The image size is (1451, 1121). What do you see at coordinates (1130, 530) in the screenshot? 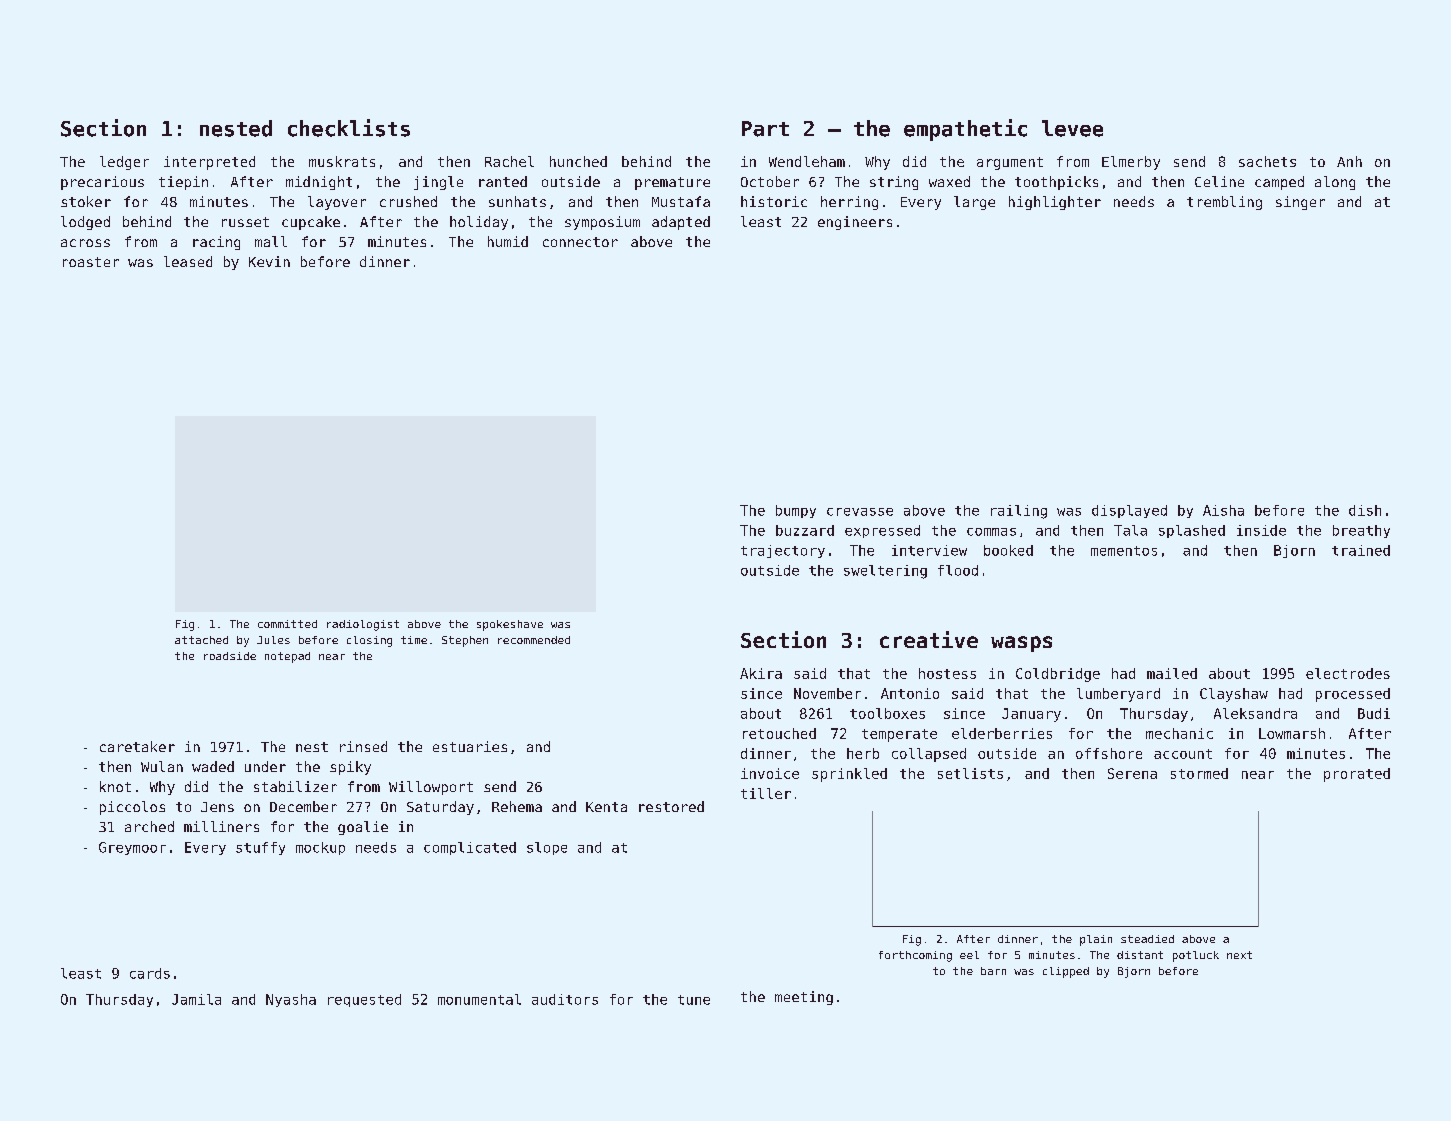
I see `Tala` at bounding box center [1130, 530].
